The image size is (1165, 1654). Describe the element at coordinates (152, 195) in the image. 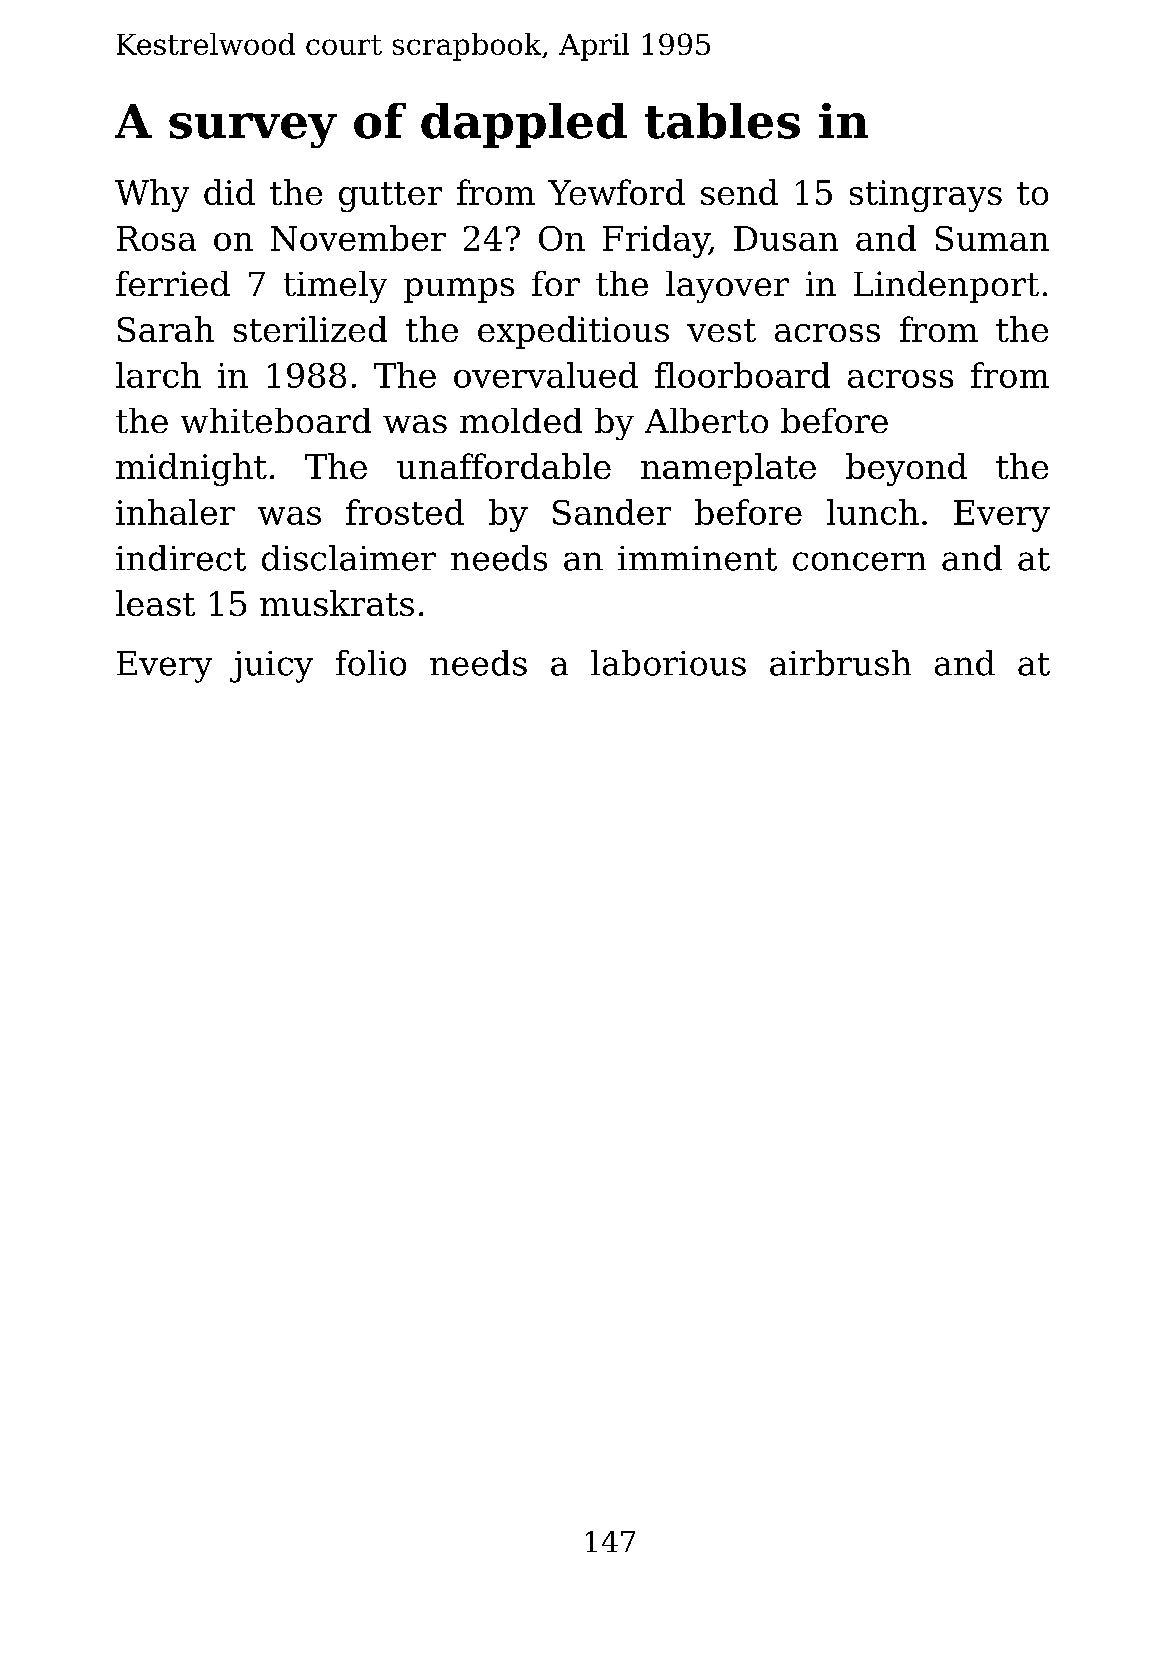

I see `Why` at that location.
